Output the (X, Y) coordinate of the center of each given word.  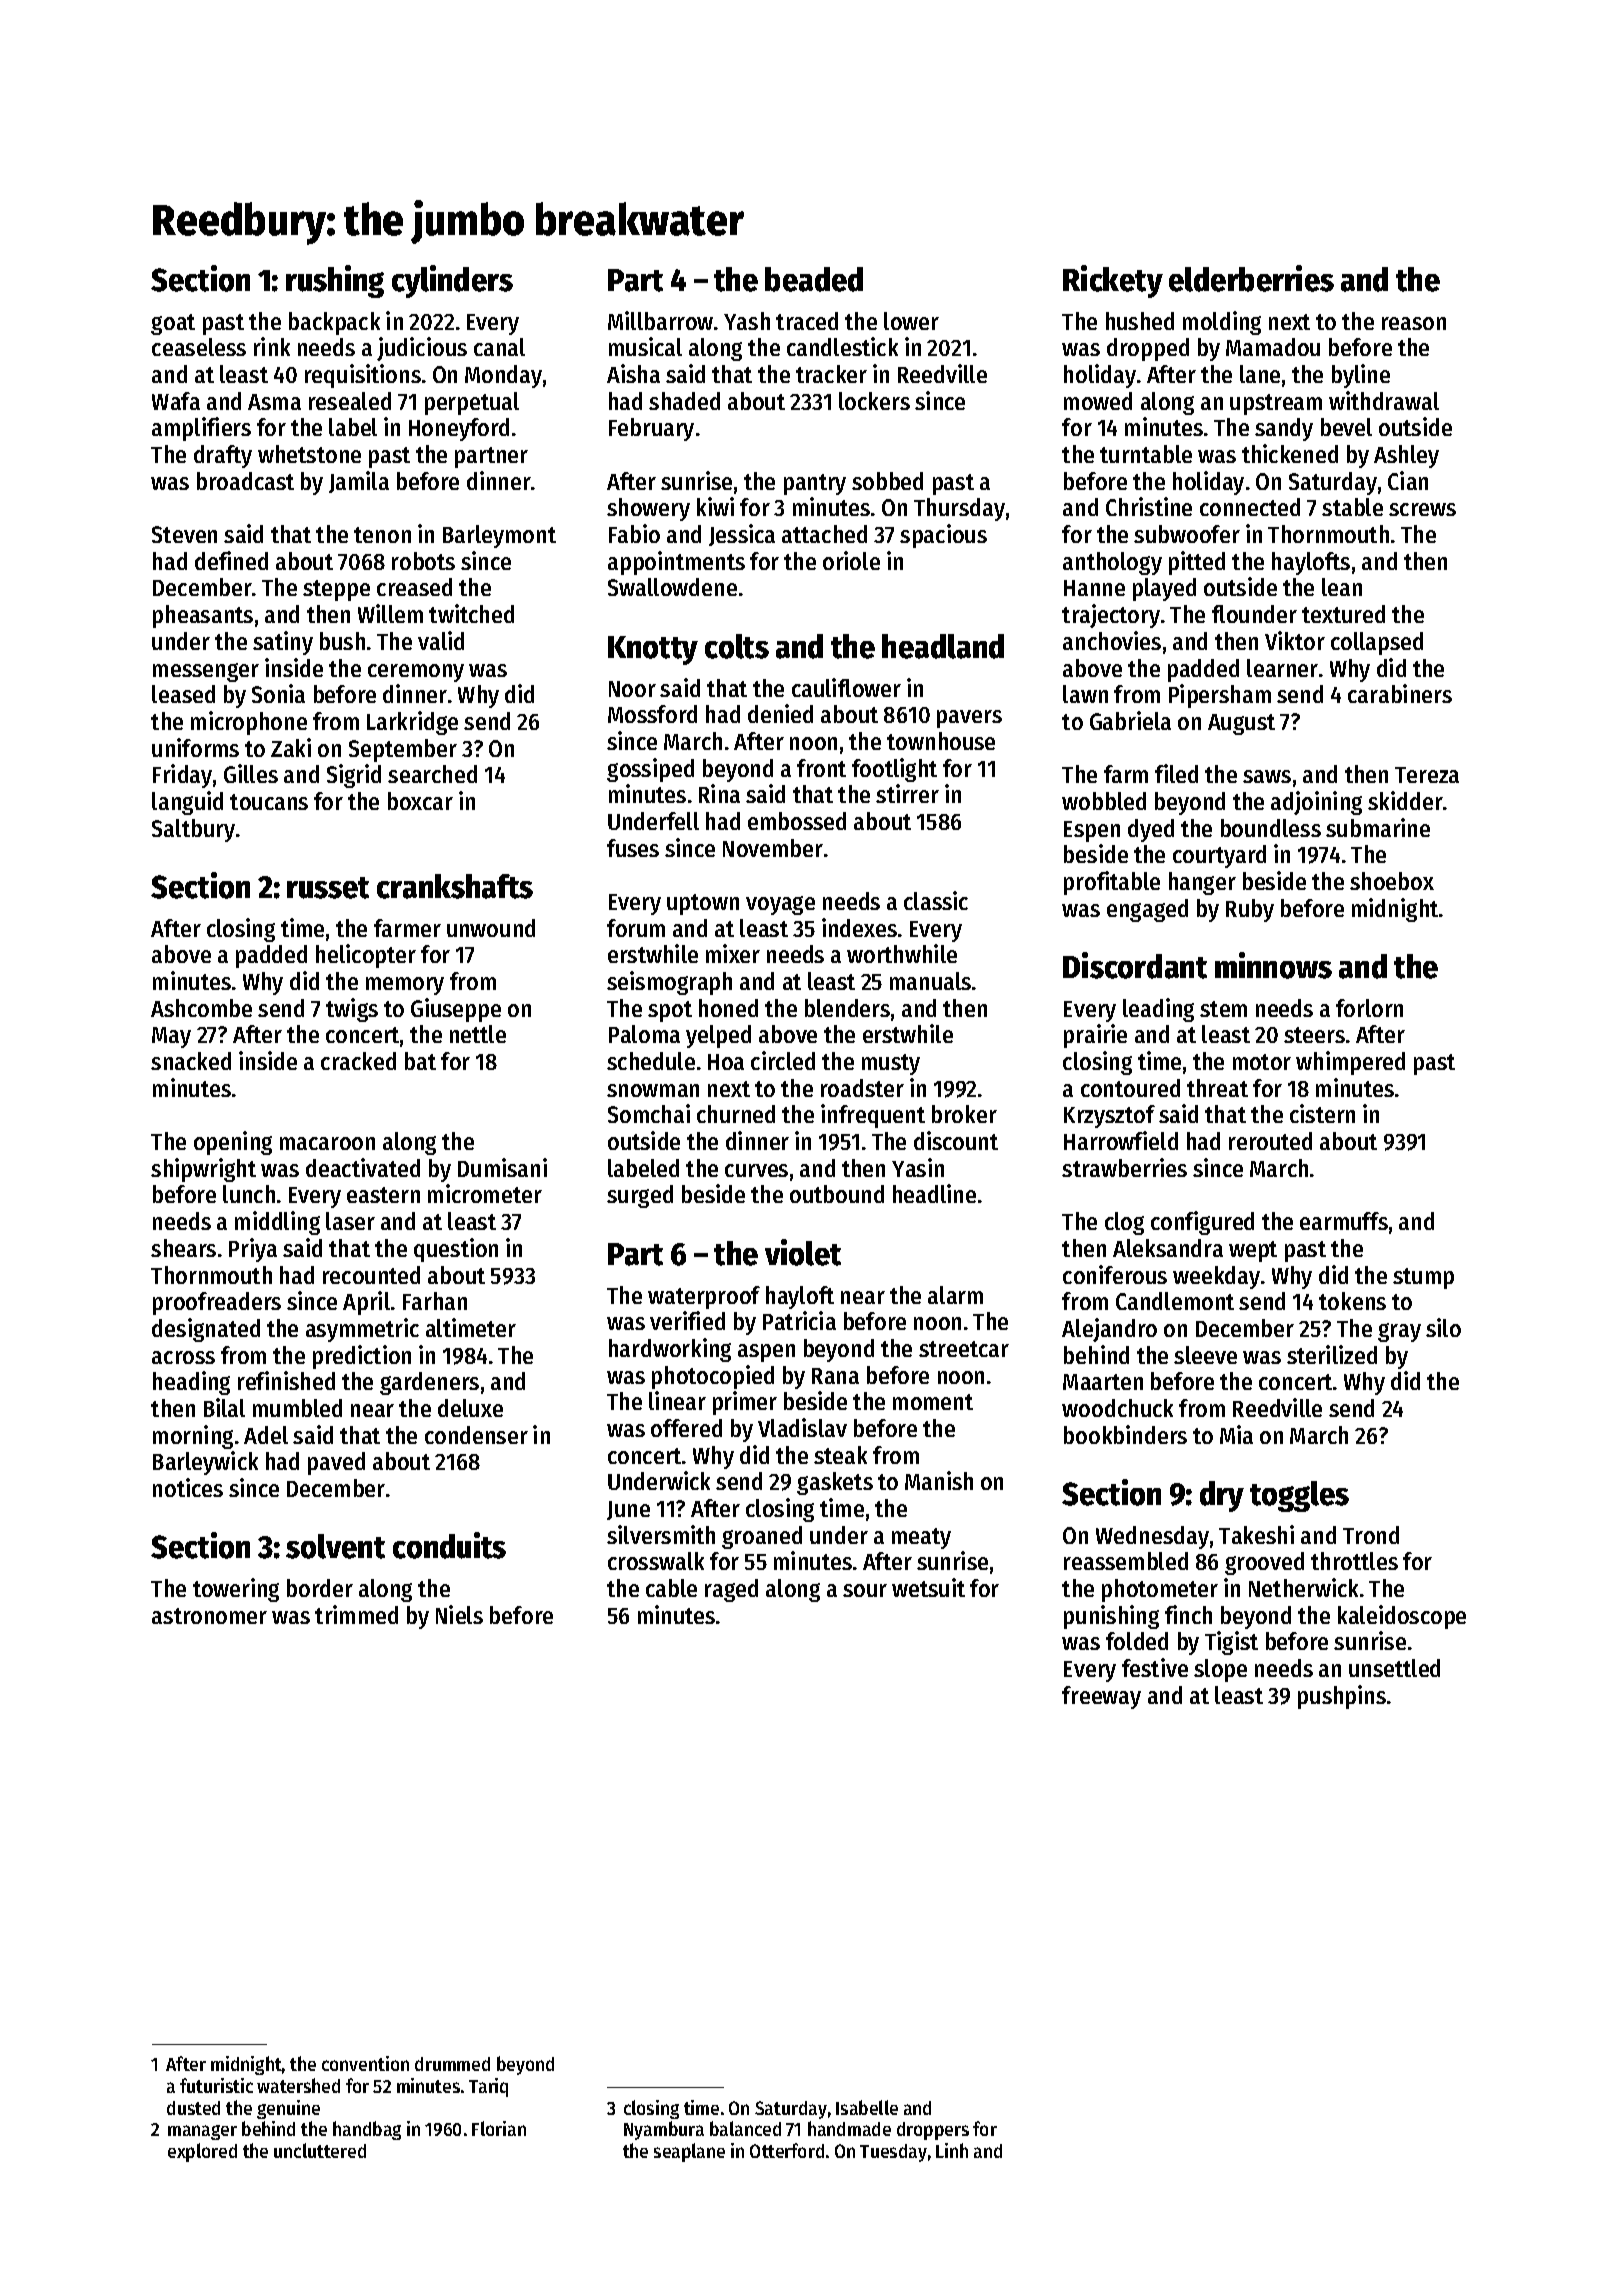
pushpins (1342, 1697)
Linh (952, 2150)
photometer (1160, 1590)
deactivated (363, 1167)
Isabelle (867, 2107)
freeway (1101, 1697)
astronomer (209, 1616)
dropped (1148, 349)
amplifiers (201, 429)
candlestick (842, 346)
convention (365, 2063)
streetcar (964, 1349)
